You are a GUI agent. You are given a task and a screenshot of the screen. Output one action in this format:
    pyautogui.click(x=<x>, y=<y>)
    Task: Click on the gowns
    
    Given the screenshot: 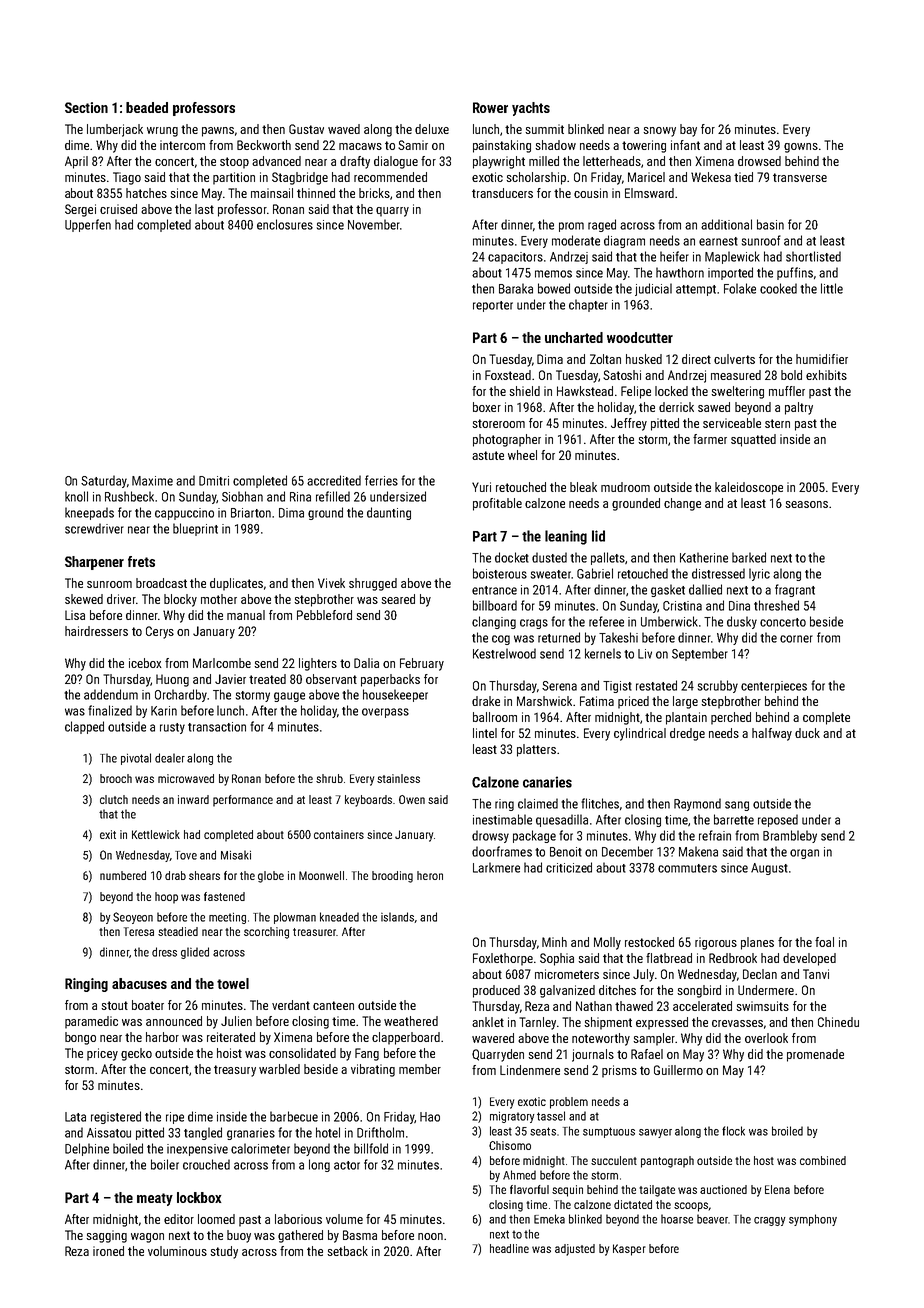 What is the action you would take?
    pyautogui.click(x=801, y=148)
